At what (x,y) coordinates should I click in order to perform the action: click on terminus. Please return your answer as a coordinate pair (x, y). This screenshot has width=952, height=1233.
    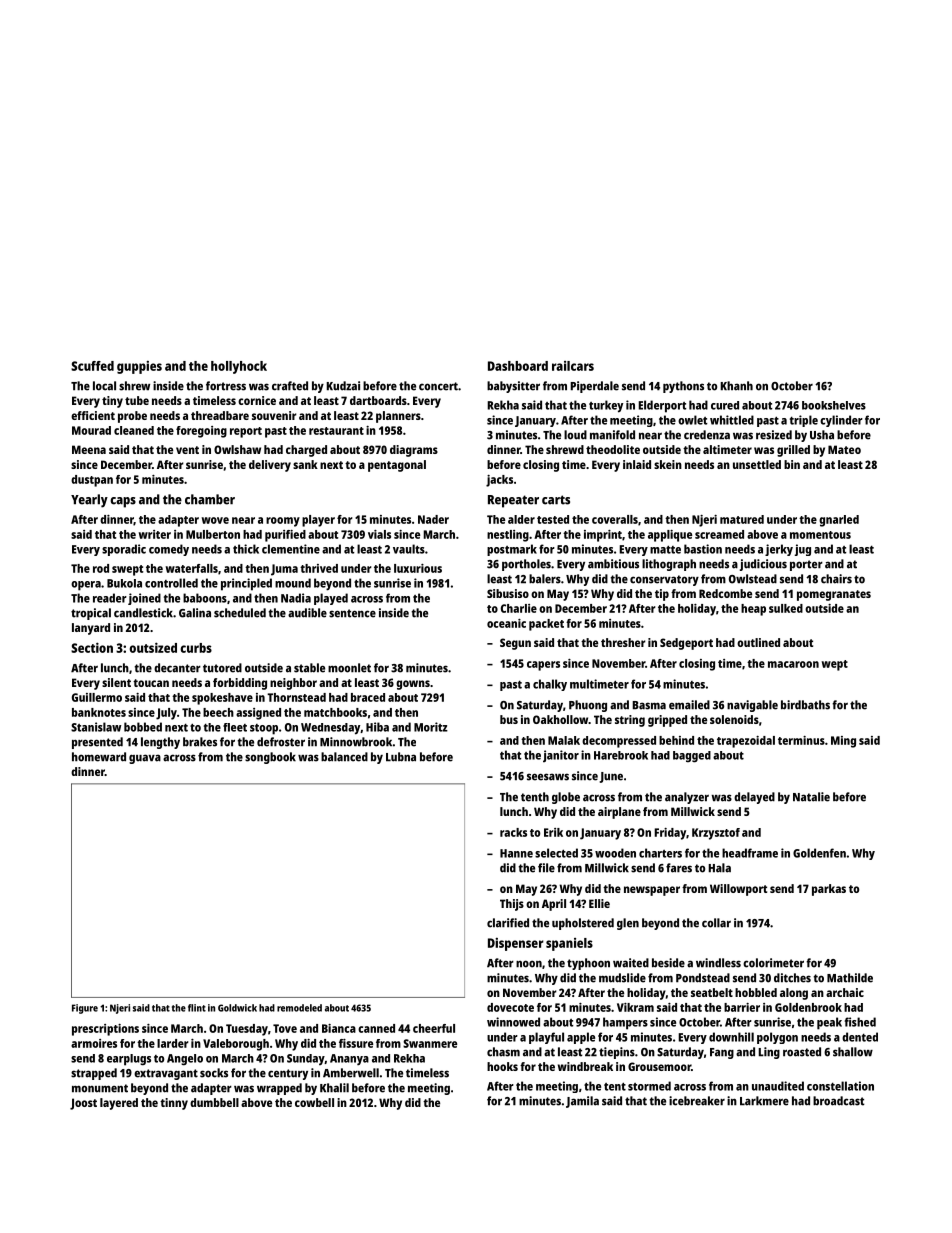
    Looking at the image, I should click on (801, 740).
